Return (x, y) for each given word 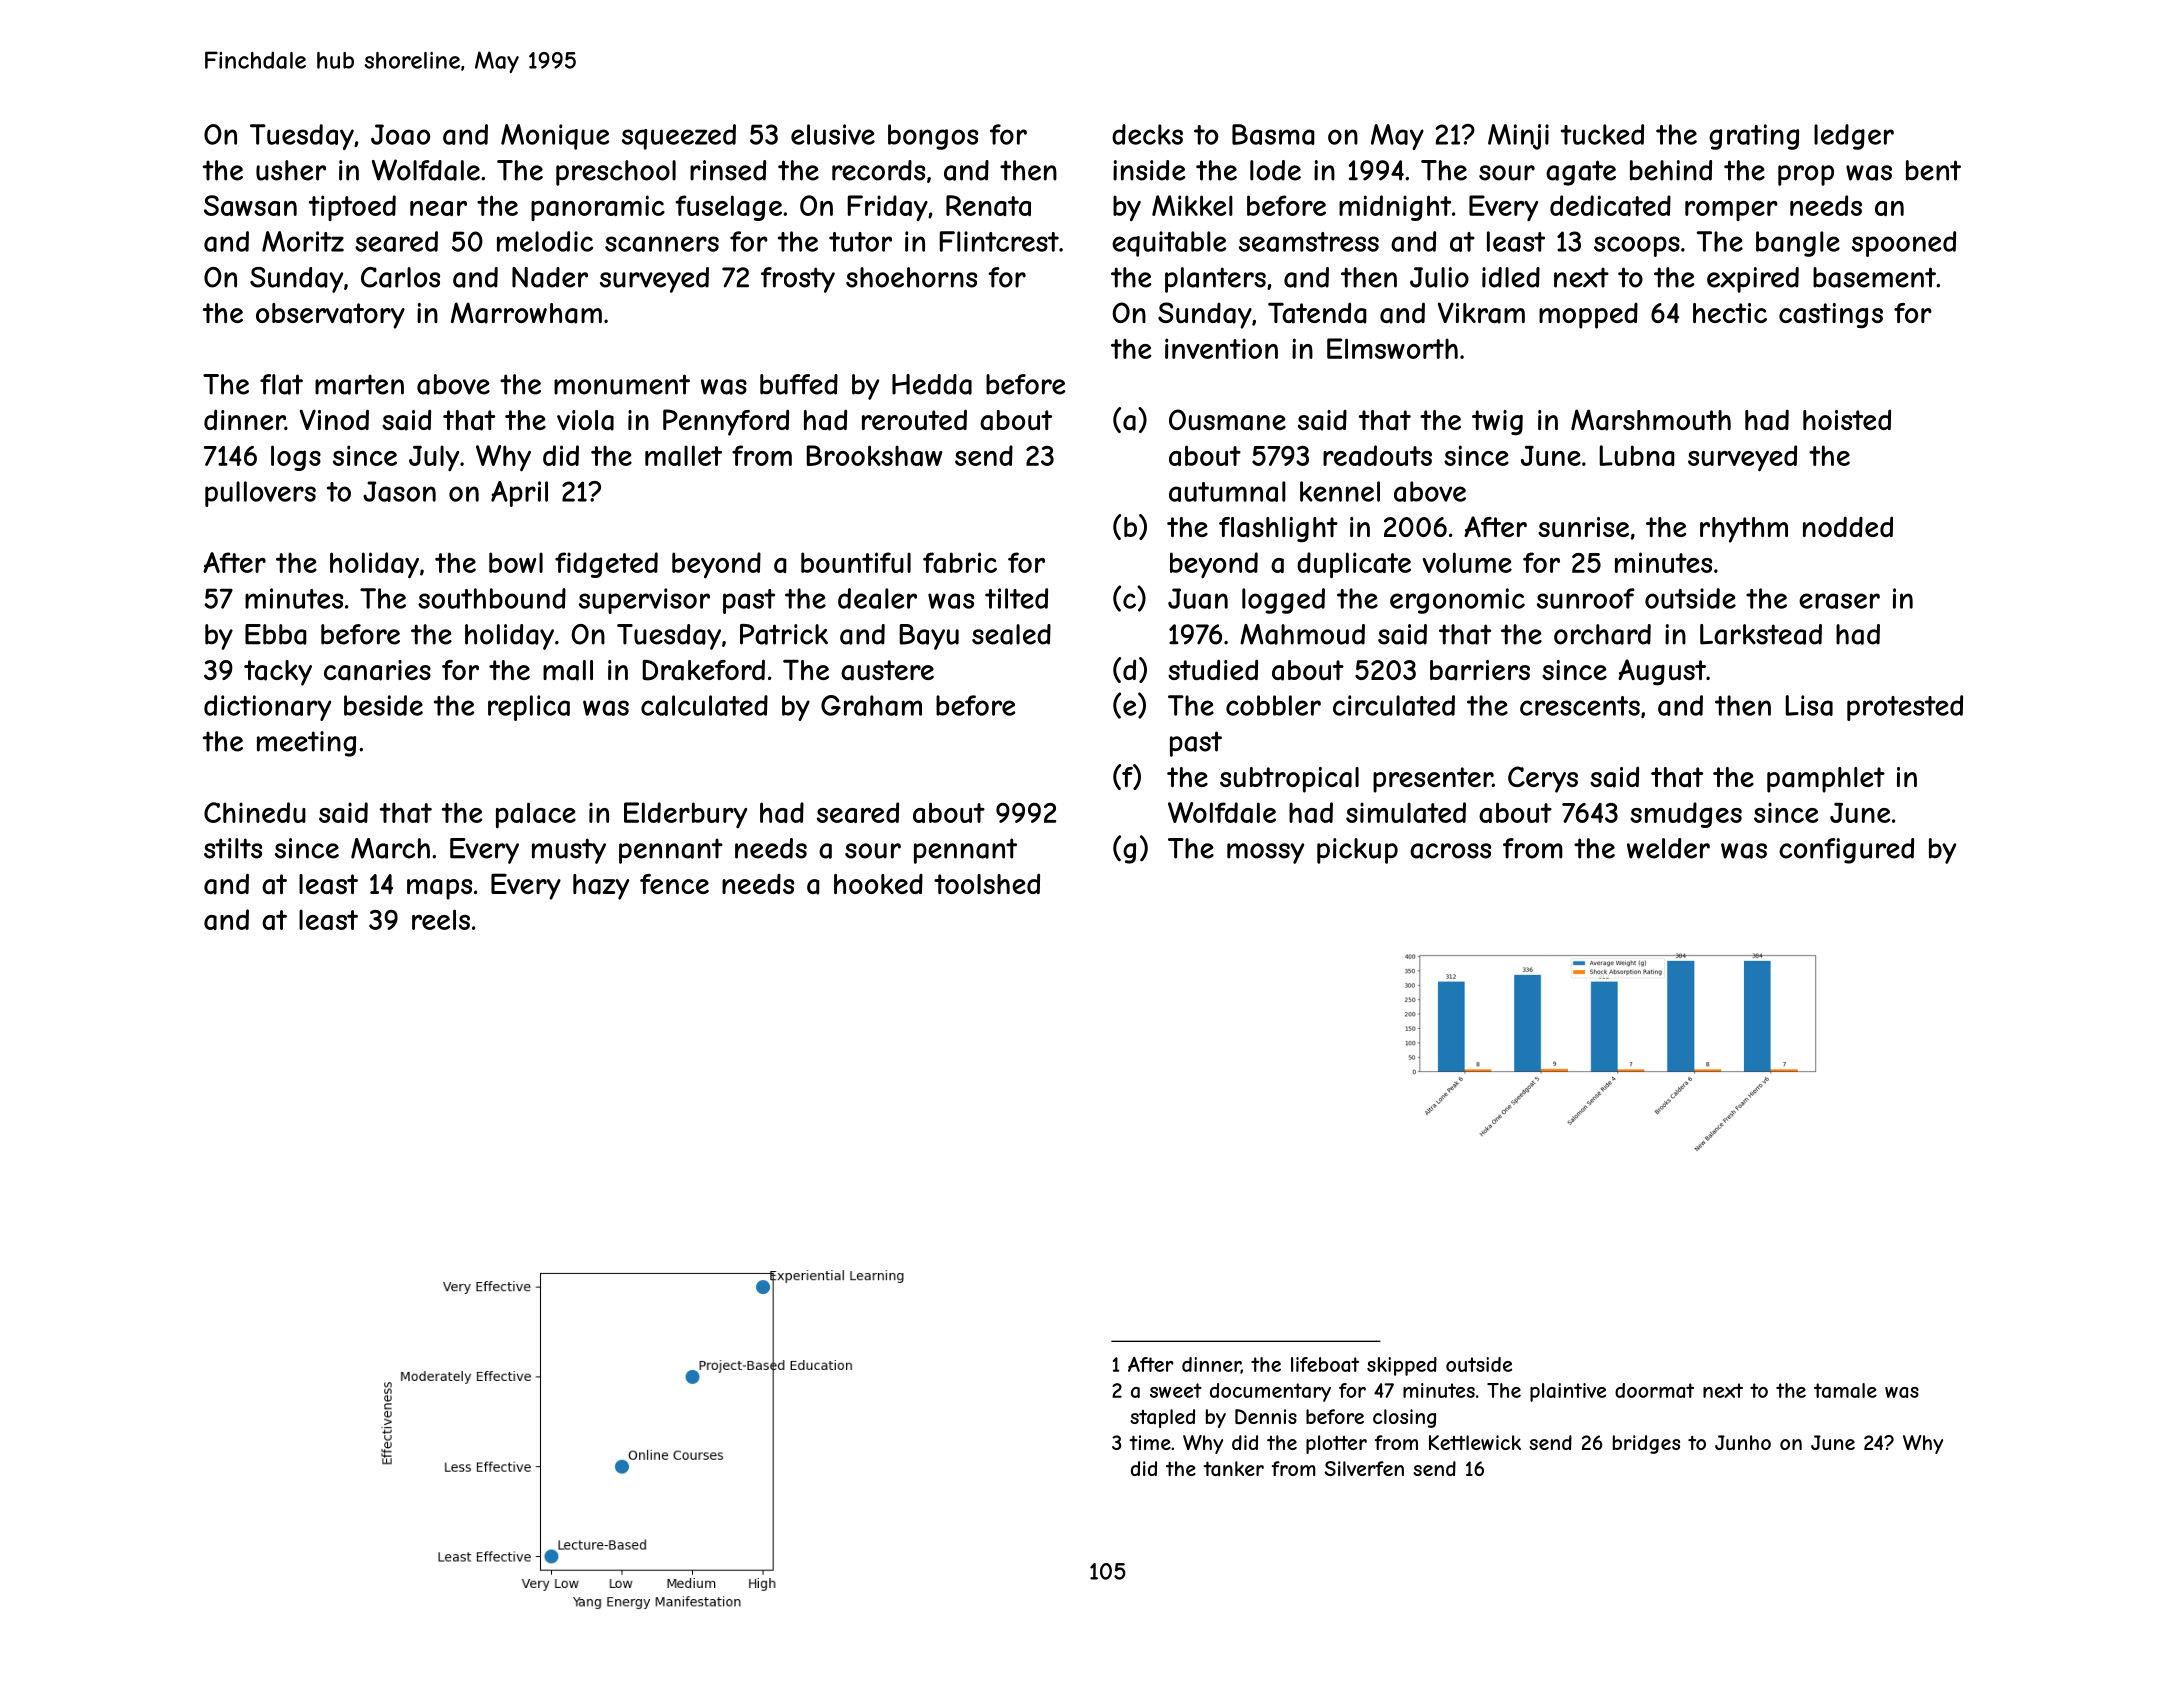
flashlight (1278, 529)
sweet (1176, 1390)
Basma (1273, 134)
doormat (1654, 1390)
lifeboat (1325, 1364)
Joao (400, 134)
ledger (1854, 137)
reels (441, 919)
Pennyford (726, 422)
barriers (1480, 670)
